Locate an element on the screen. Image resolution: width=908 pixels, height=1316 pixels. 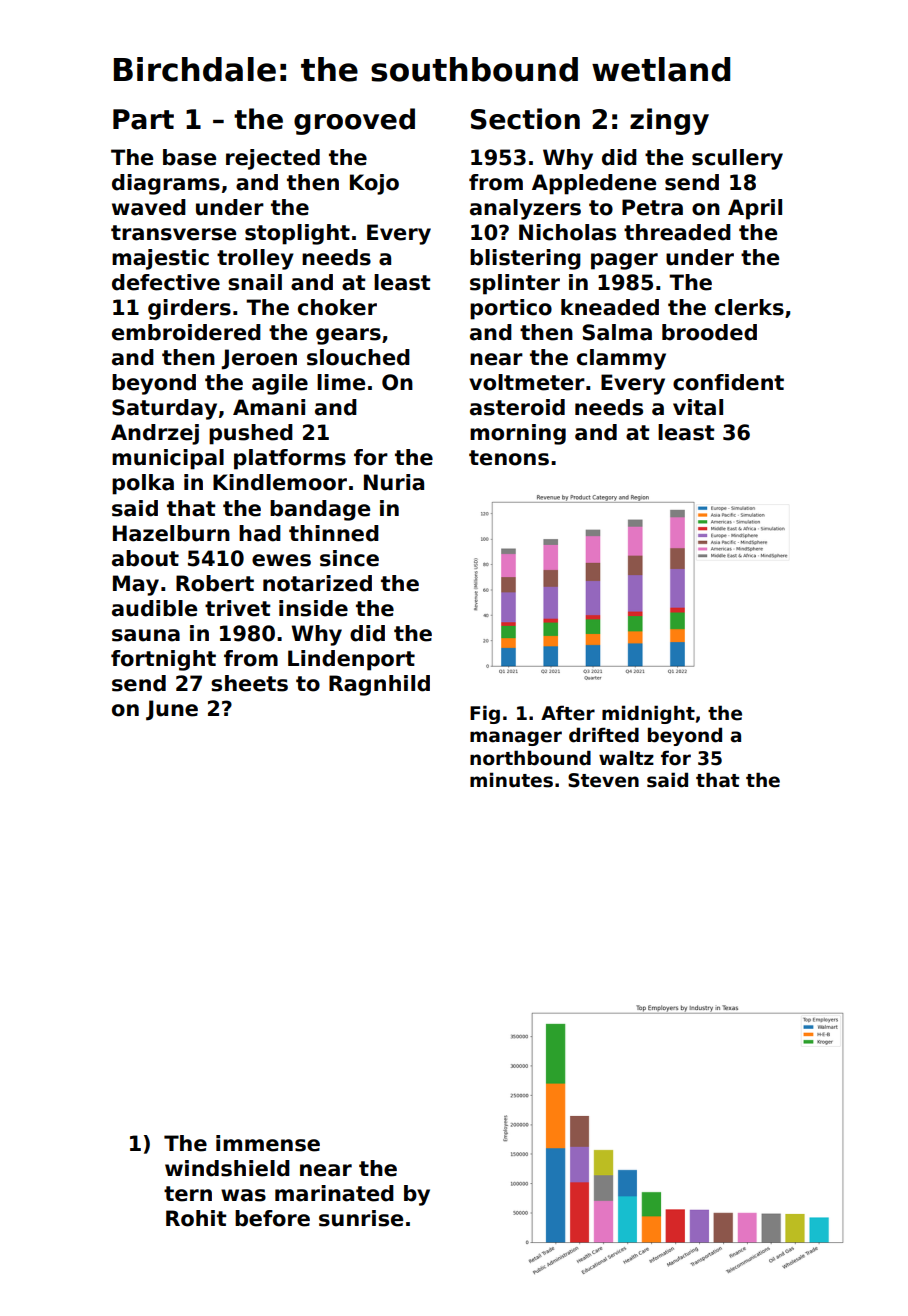
vital is located at coordinates (698, 407).
